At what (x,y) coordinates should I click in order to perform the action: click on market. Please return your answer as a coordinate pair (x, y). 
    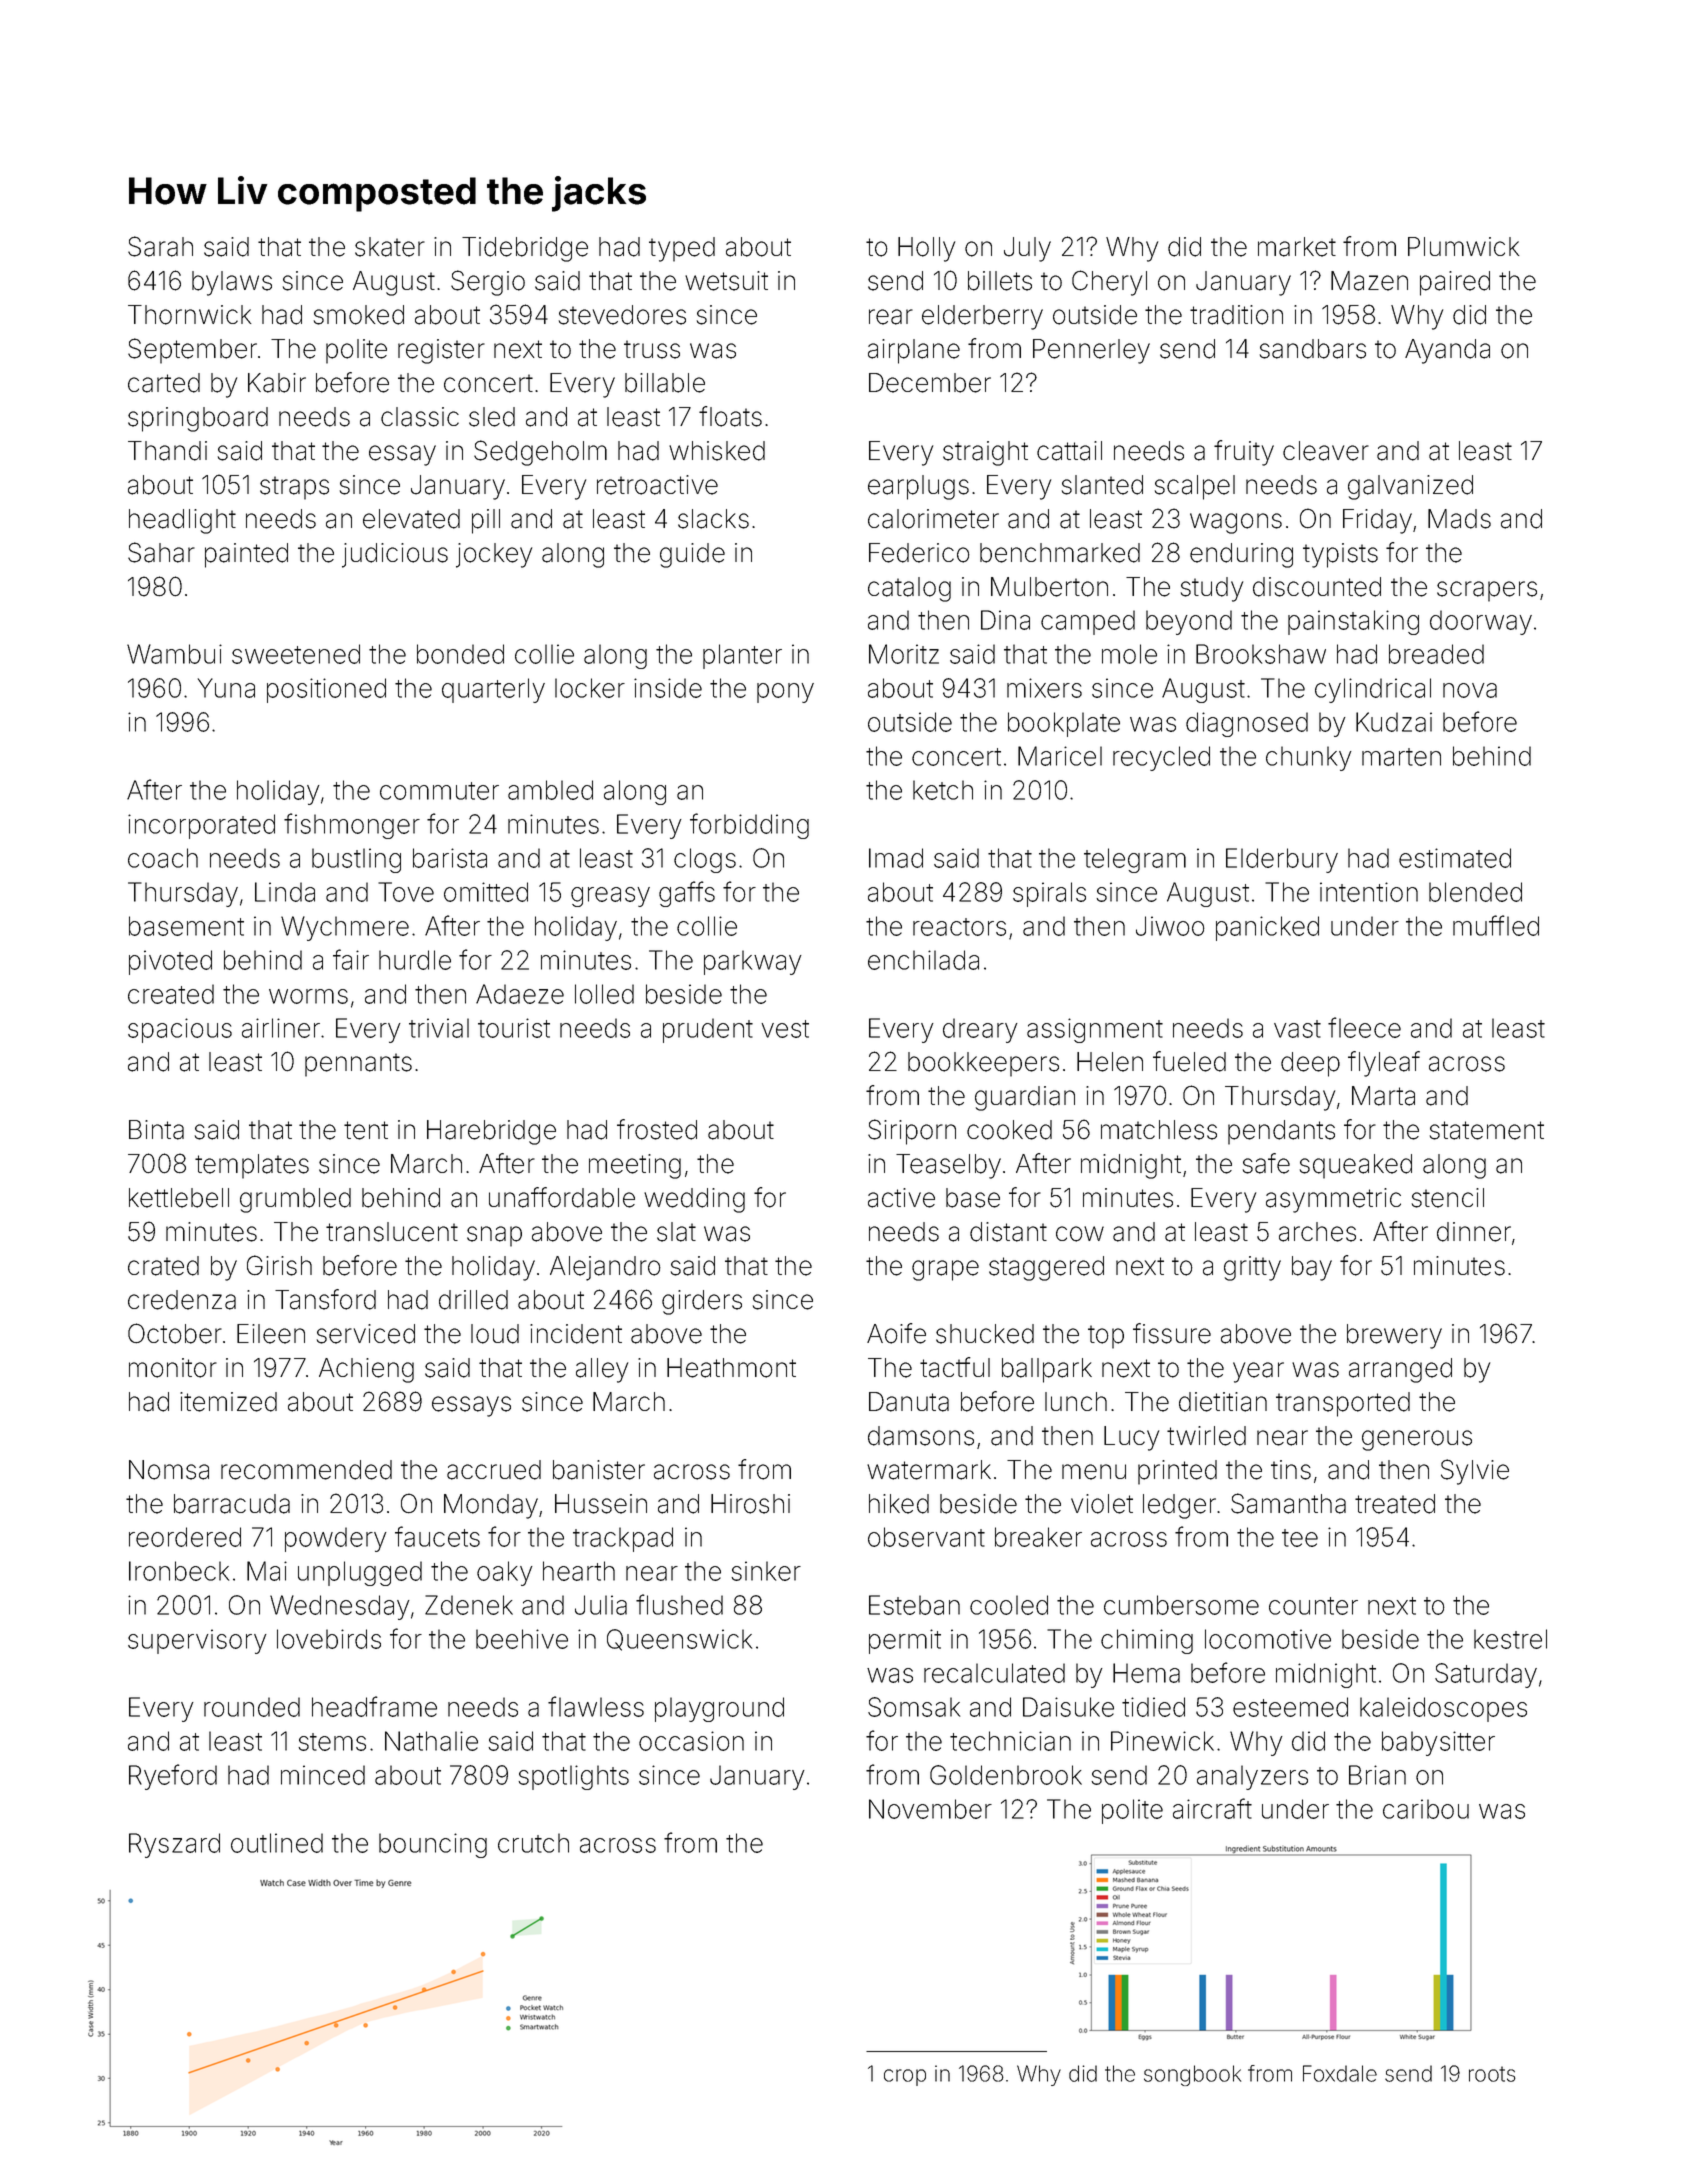
    Looking at the image, I should click on (1297, 247).
